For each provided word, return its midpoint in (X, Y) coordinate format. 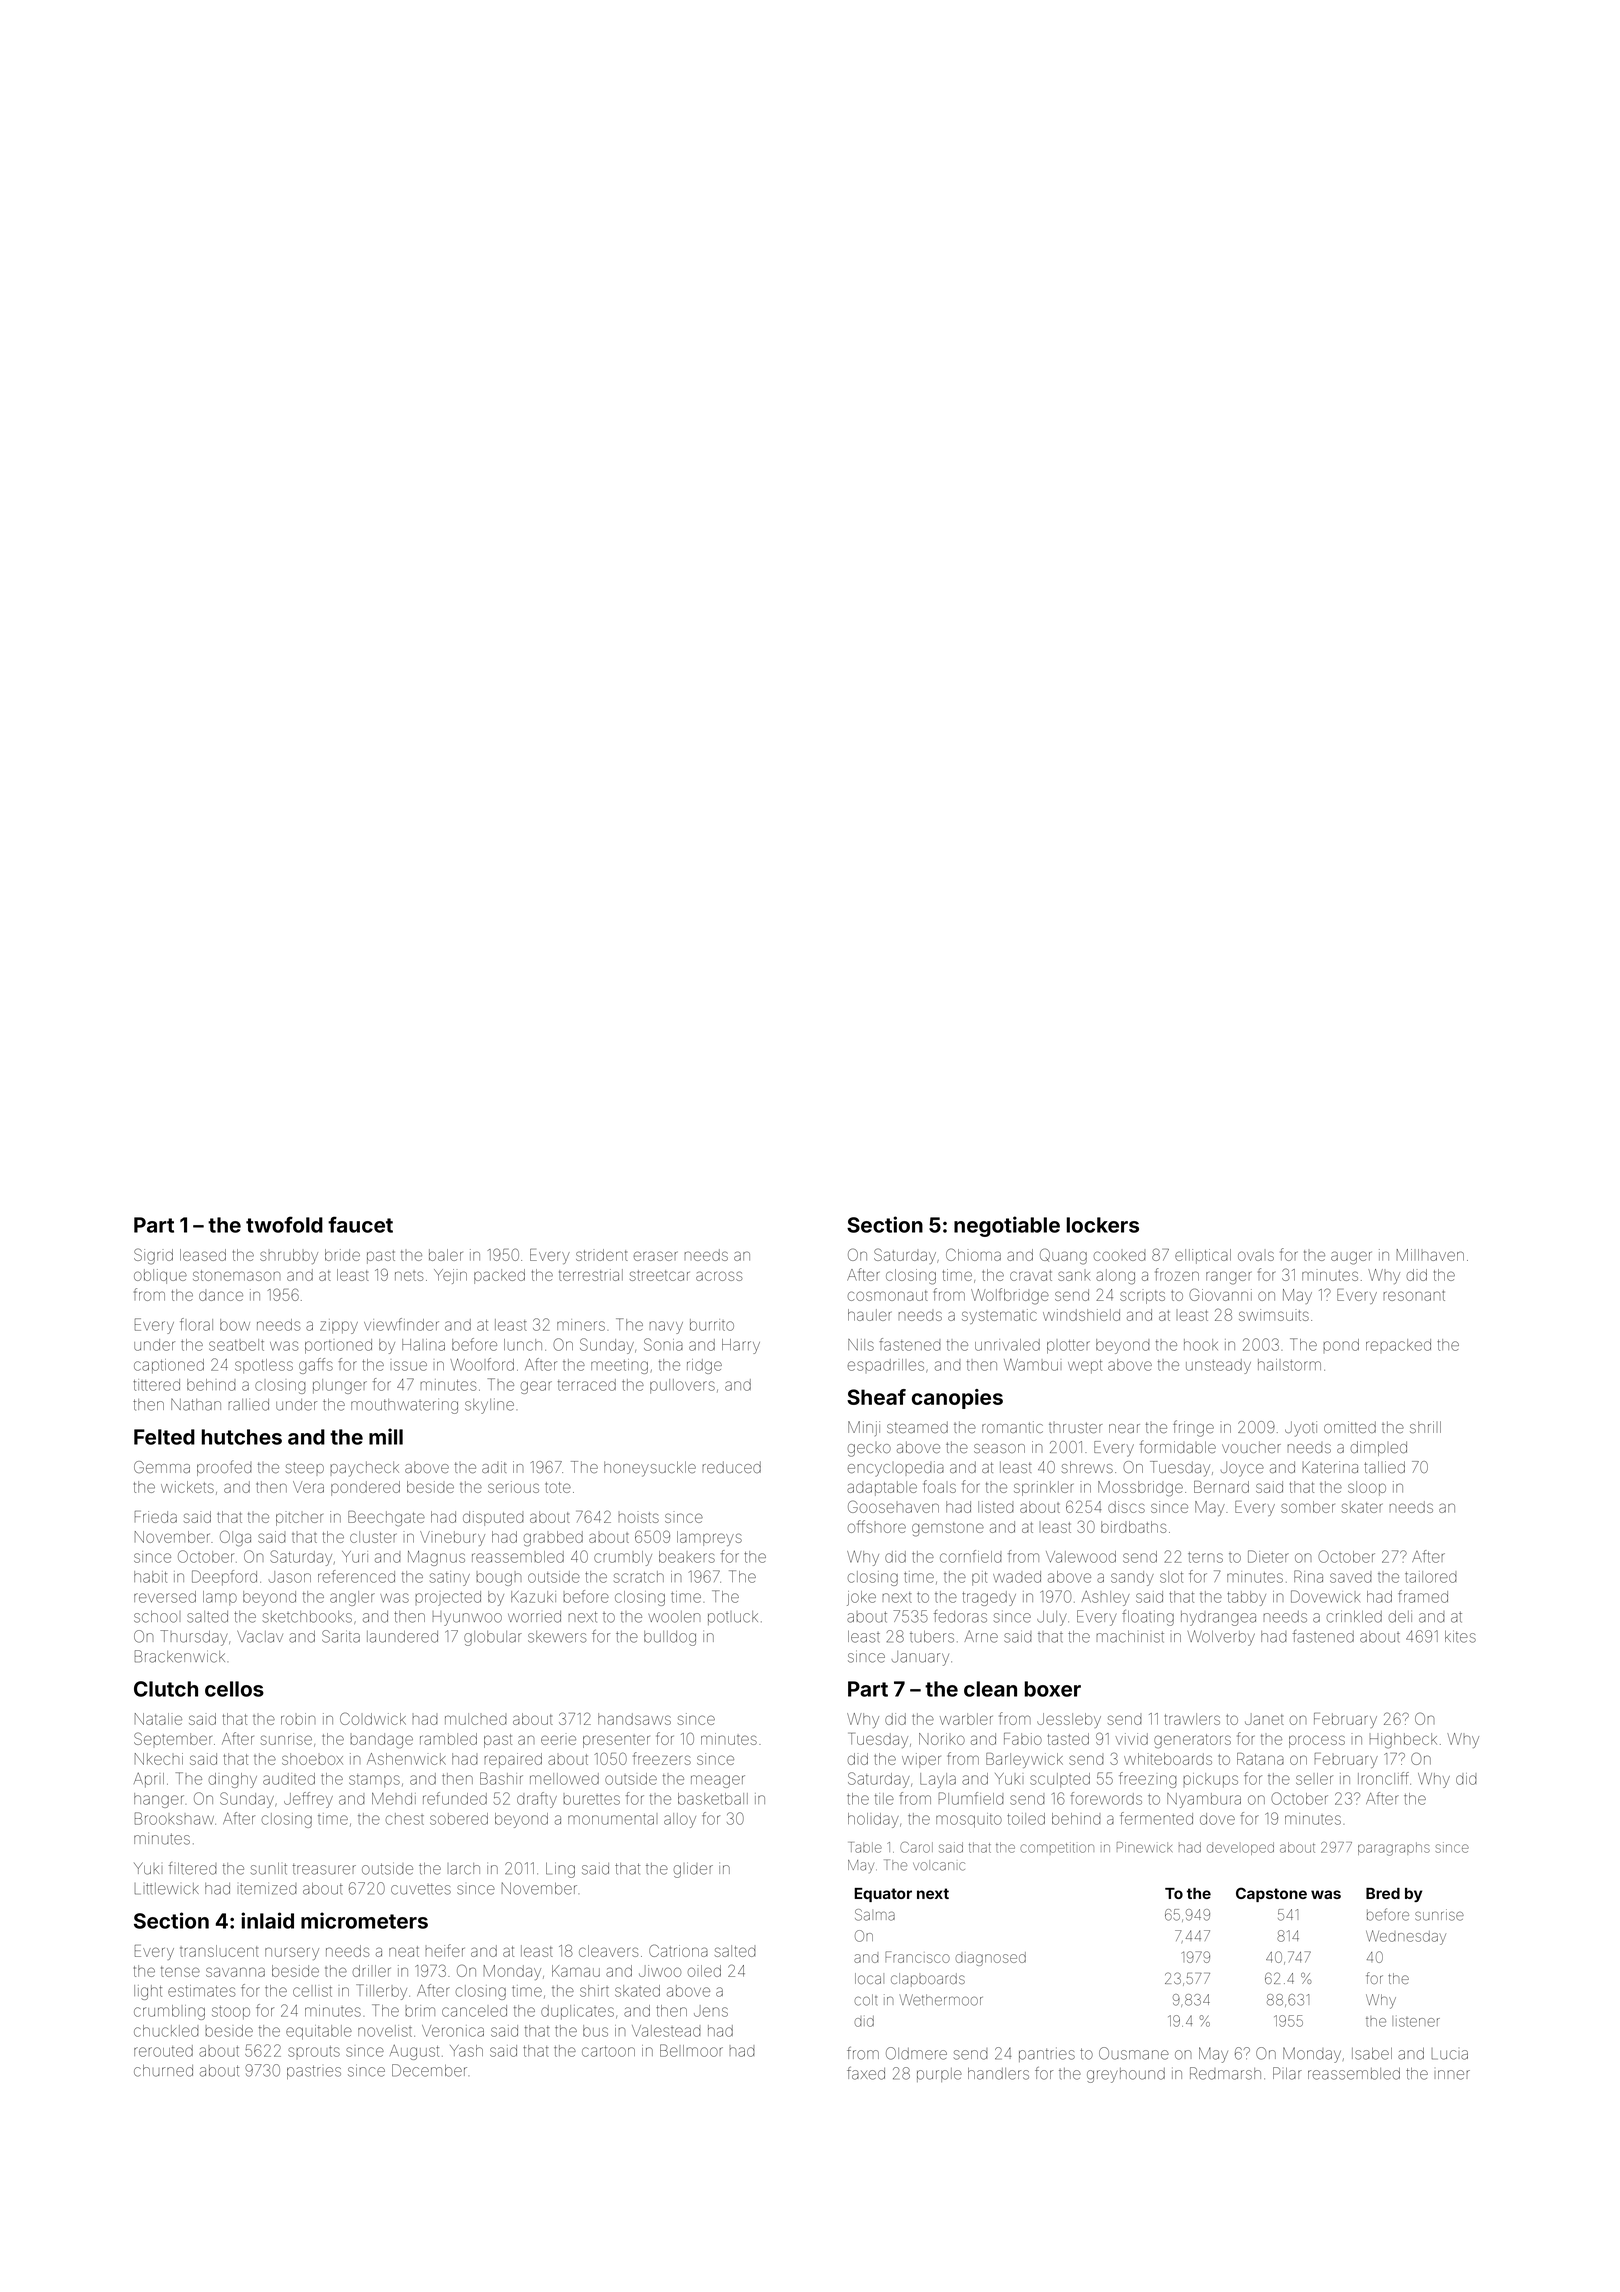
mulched (476, 1719)
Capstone (1271, 1894)
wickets (187, 1487)
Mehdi (394, 1799)
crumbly (623, 1558)
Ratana (1260, 1759)
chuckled (166, 2031)
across (719, 1276)
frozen (1177, 1274)
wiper (921, 1760)
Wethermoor (941, 2000)
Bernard (1221, 1487)
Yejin (450, 1276)
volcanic (939, 1865)
